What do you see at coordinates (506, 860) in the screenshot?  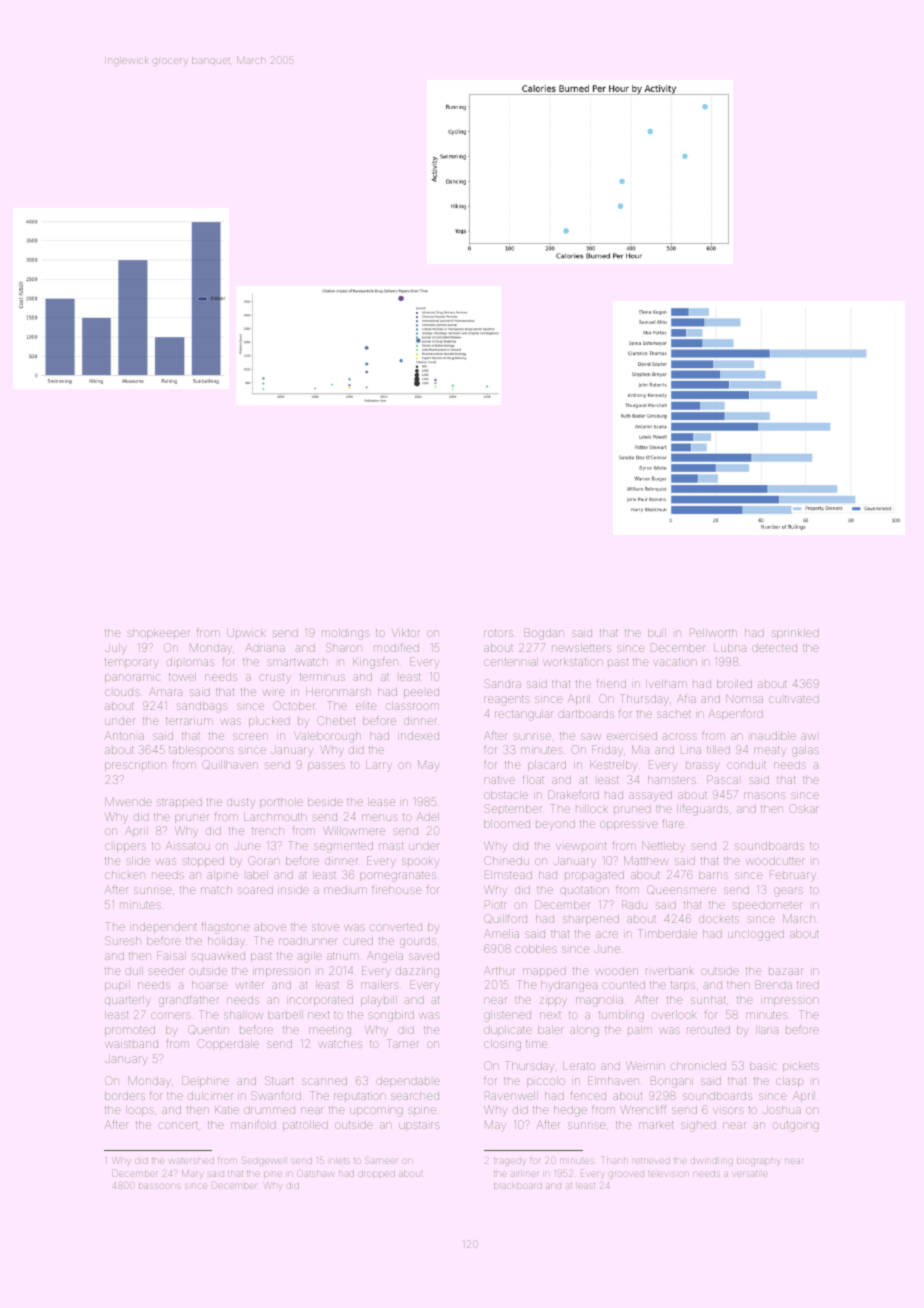 I see `Chinedu` at bounding box center [506, 860].
